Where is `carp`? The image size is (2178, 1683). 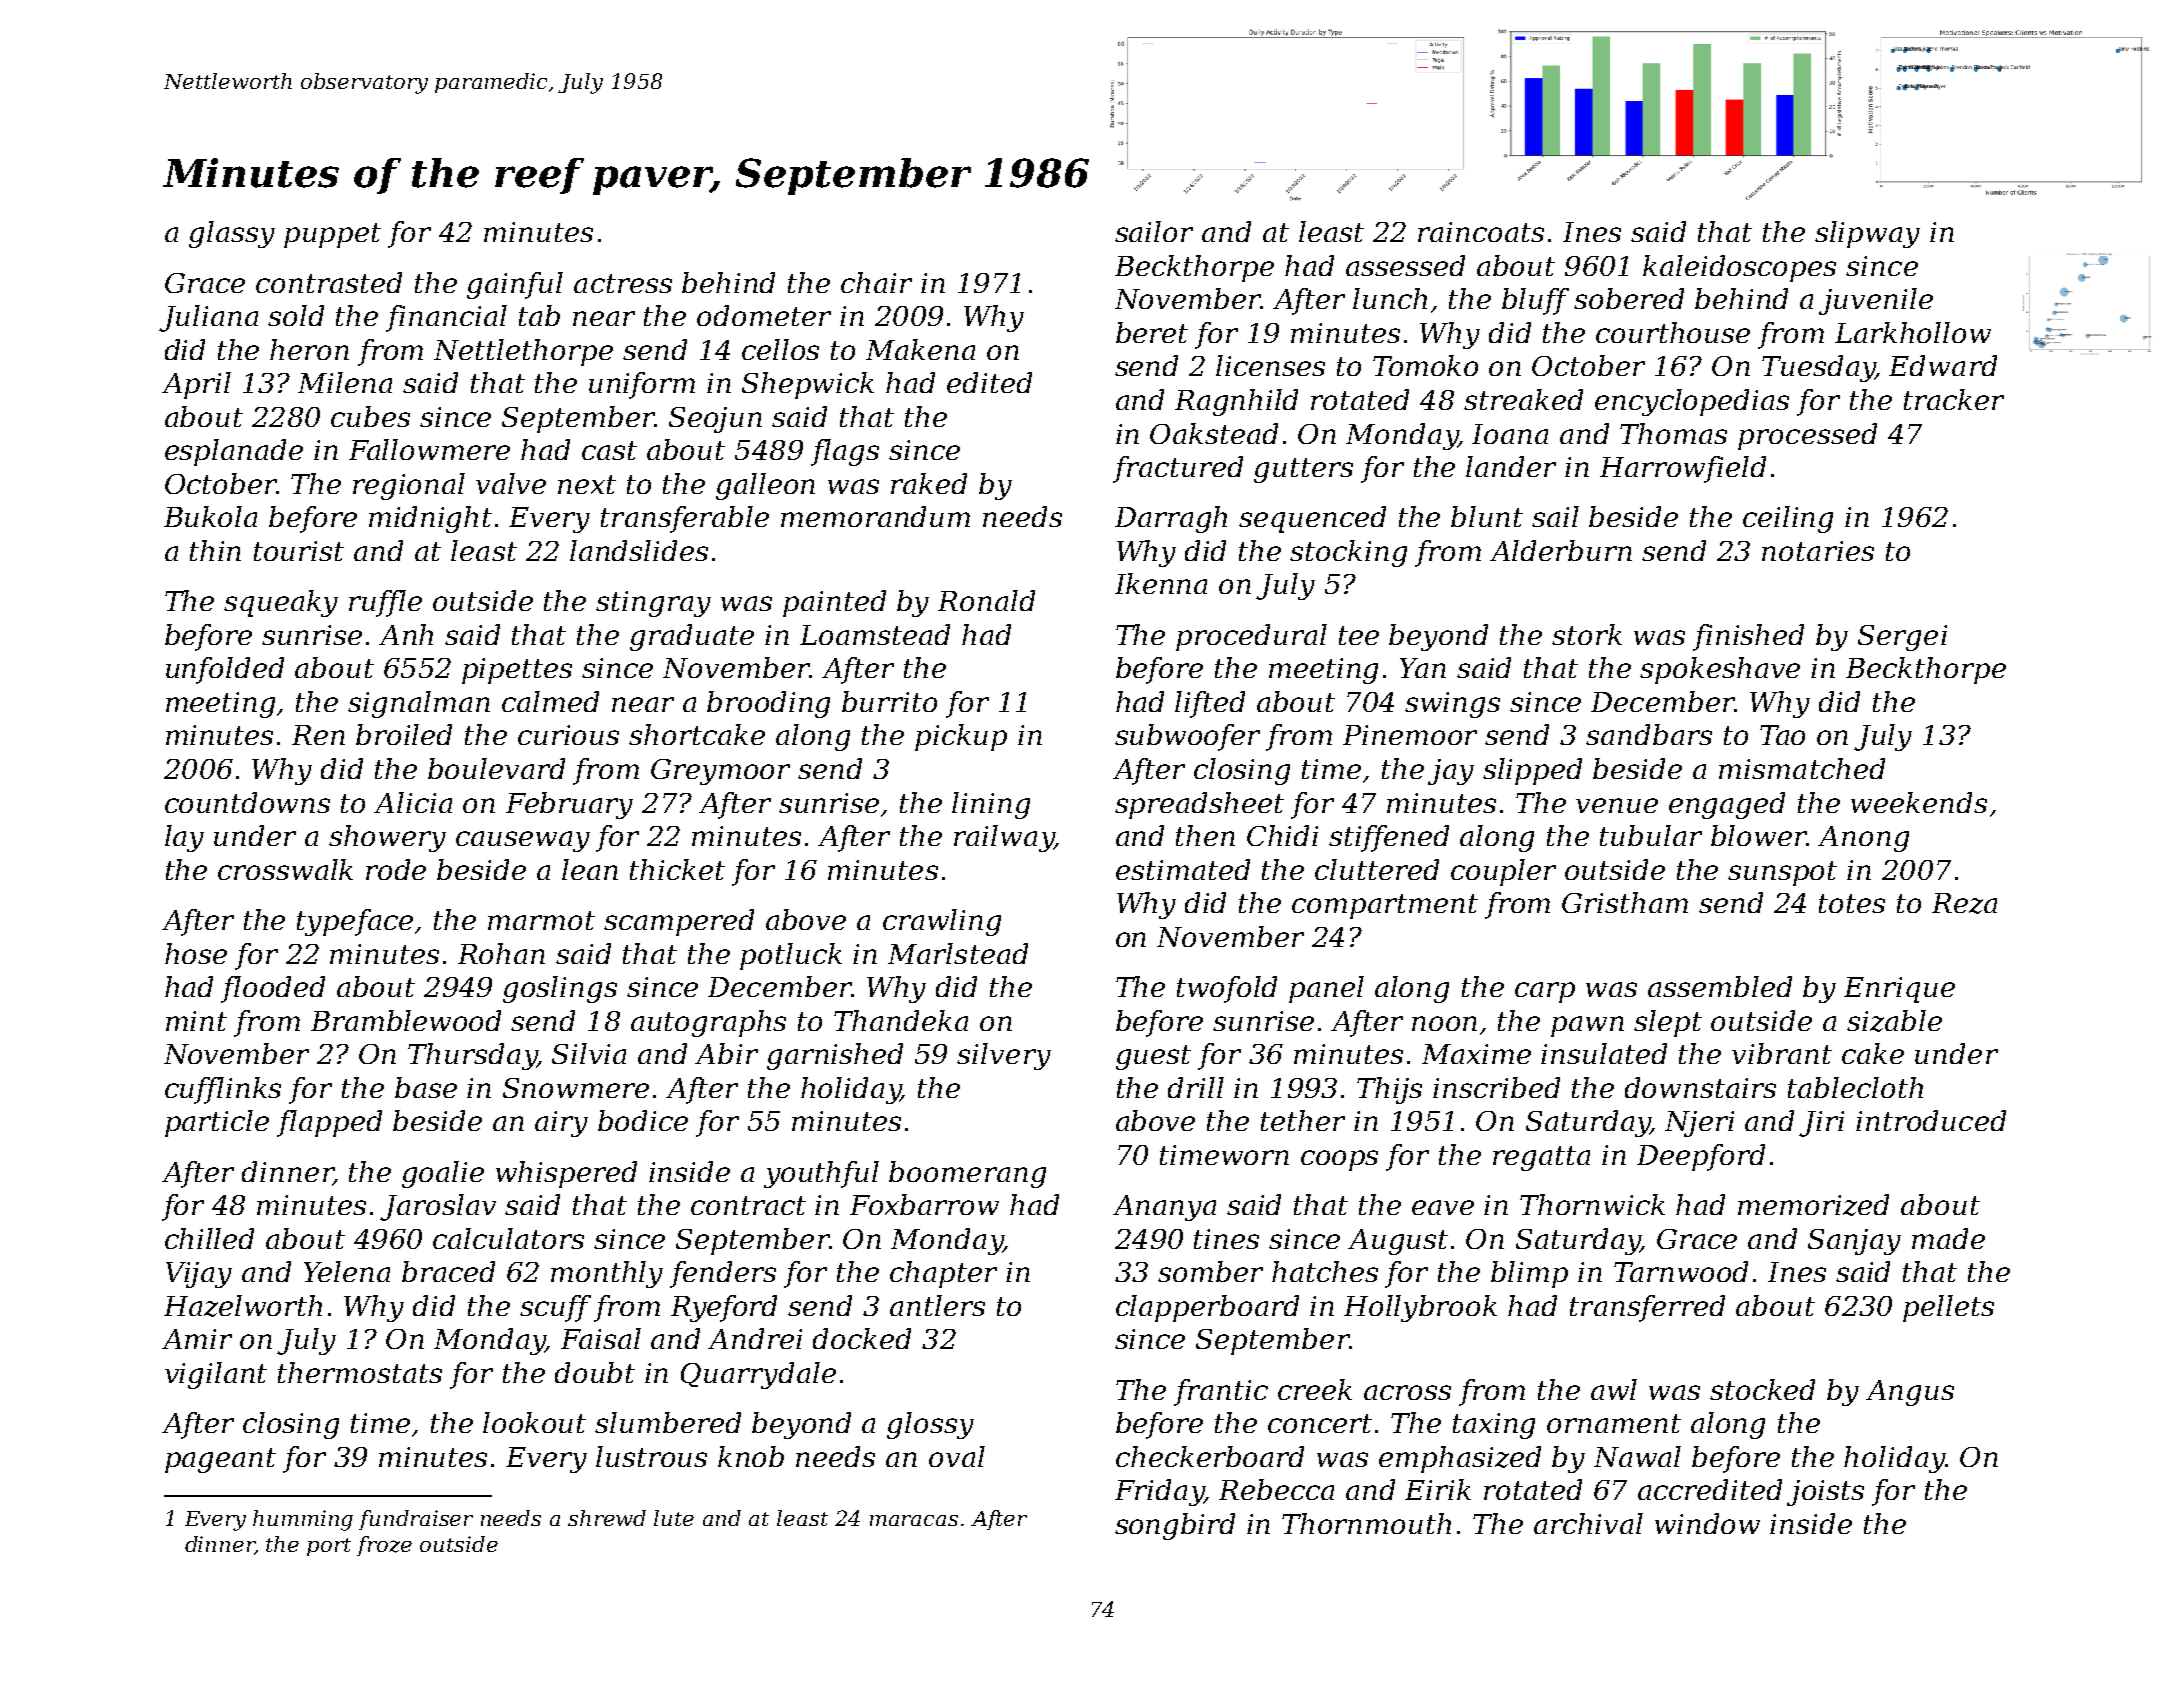 carp is located at coordinates (1545, 992).
